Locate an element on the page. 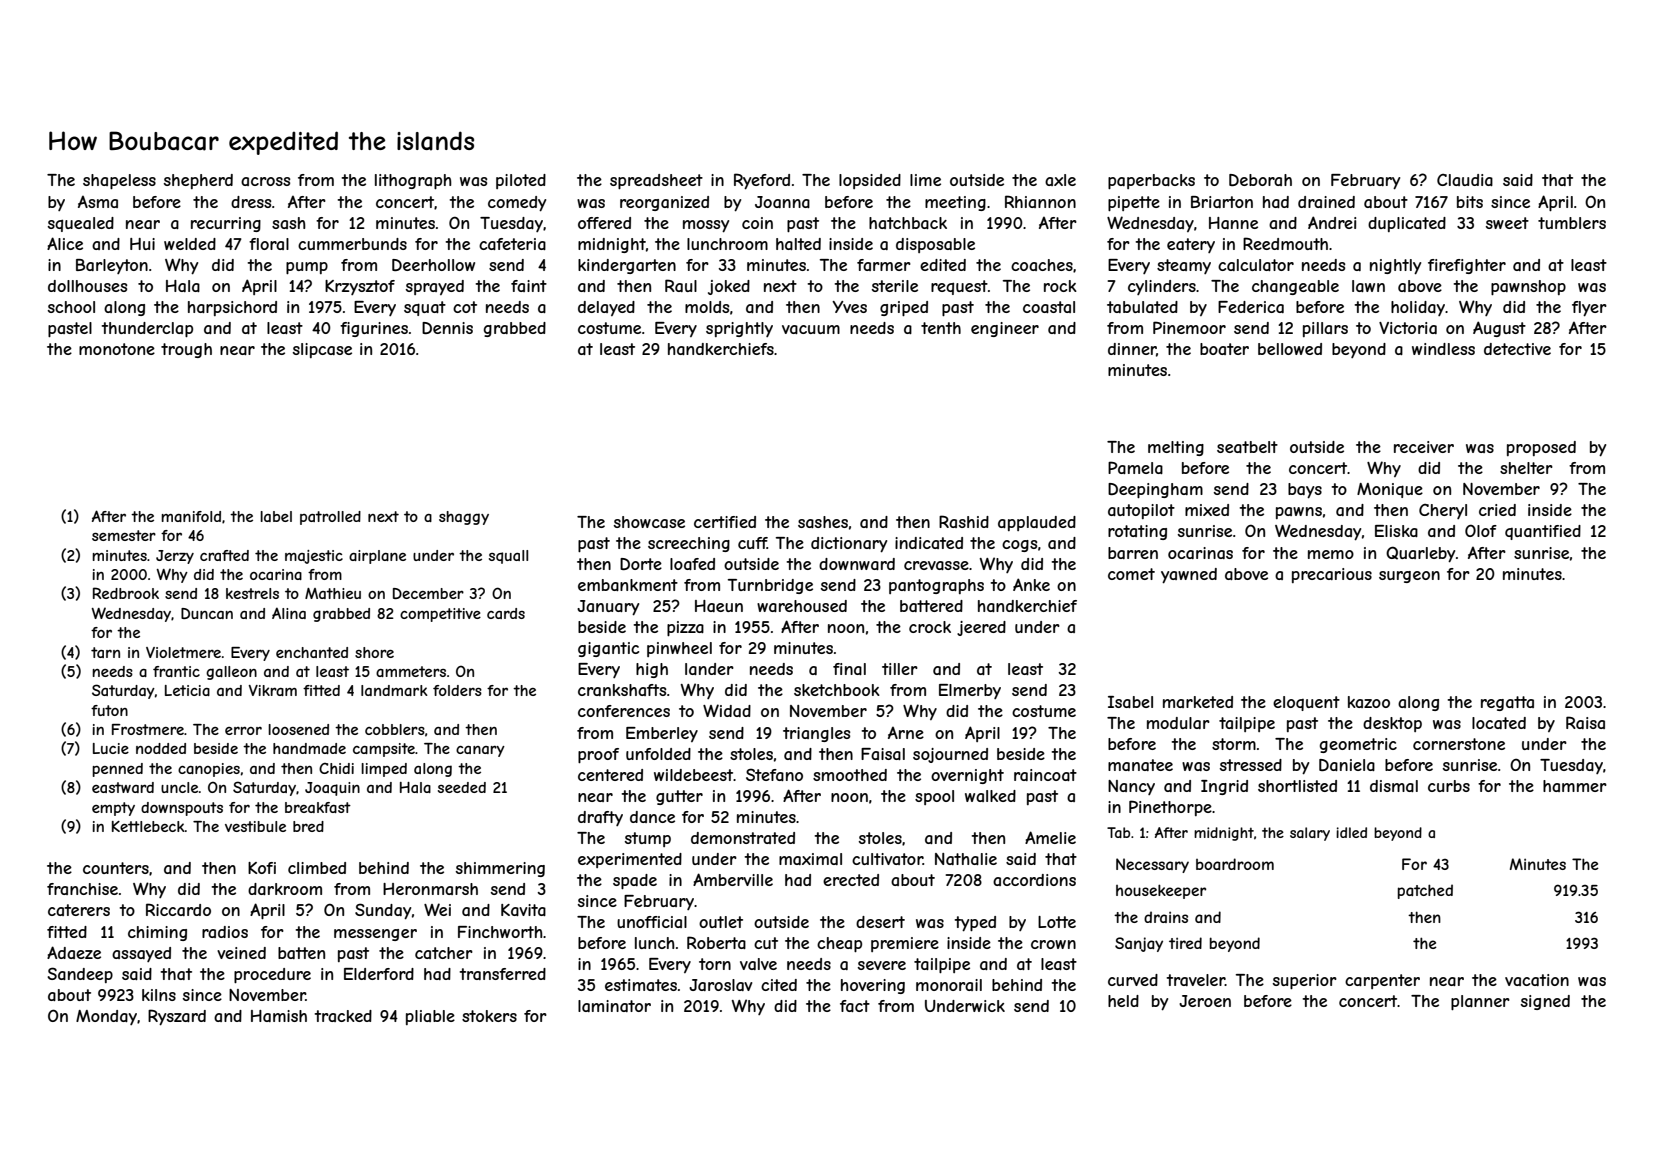  halted is located at coordinates (798, 244).
